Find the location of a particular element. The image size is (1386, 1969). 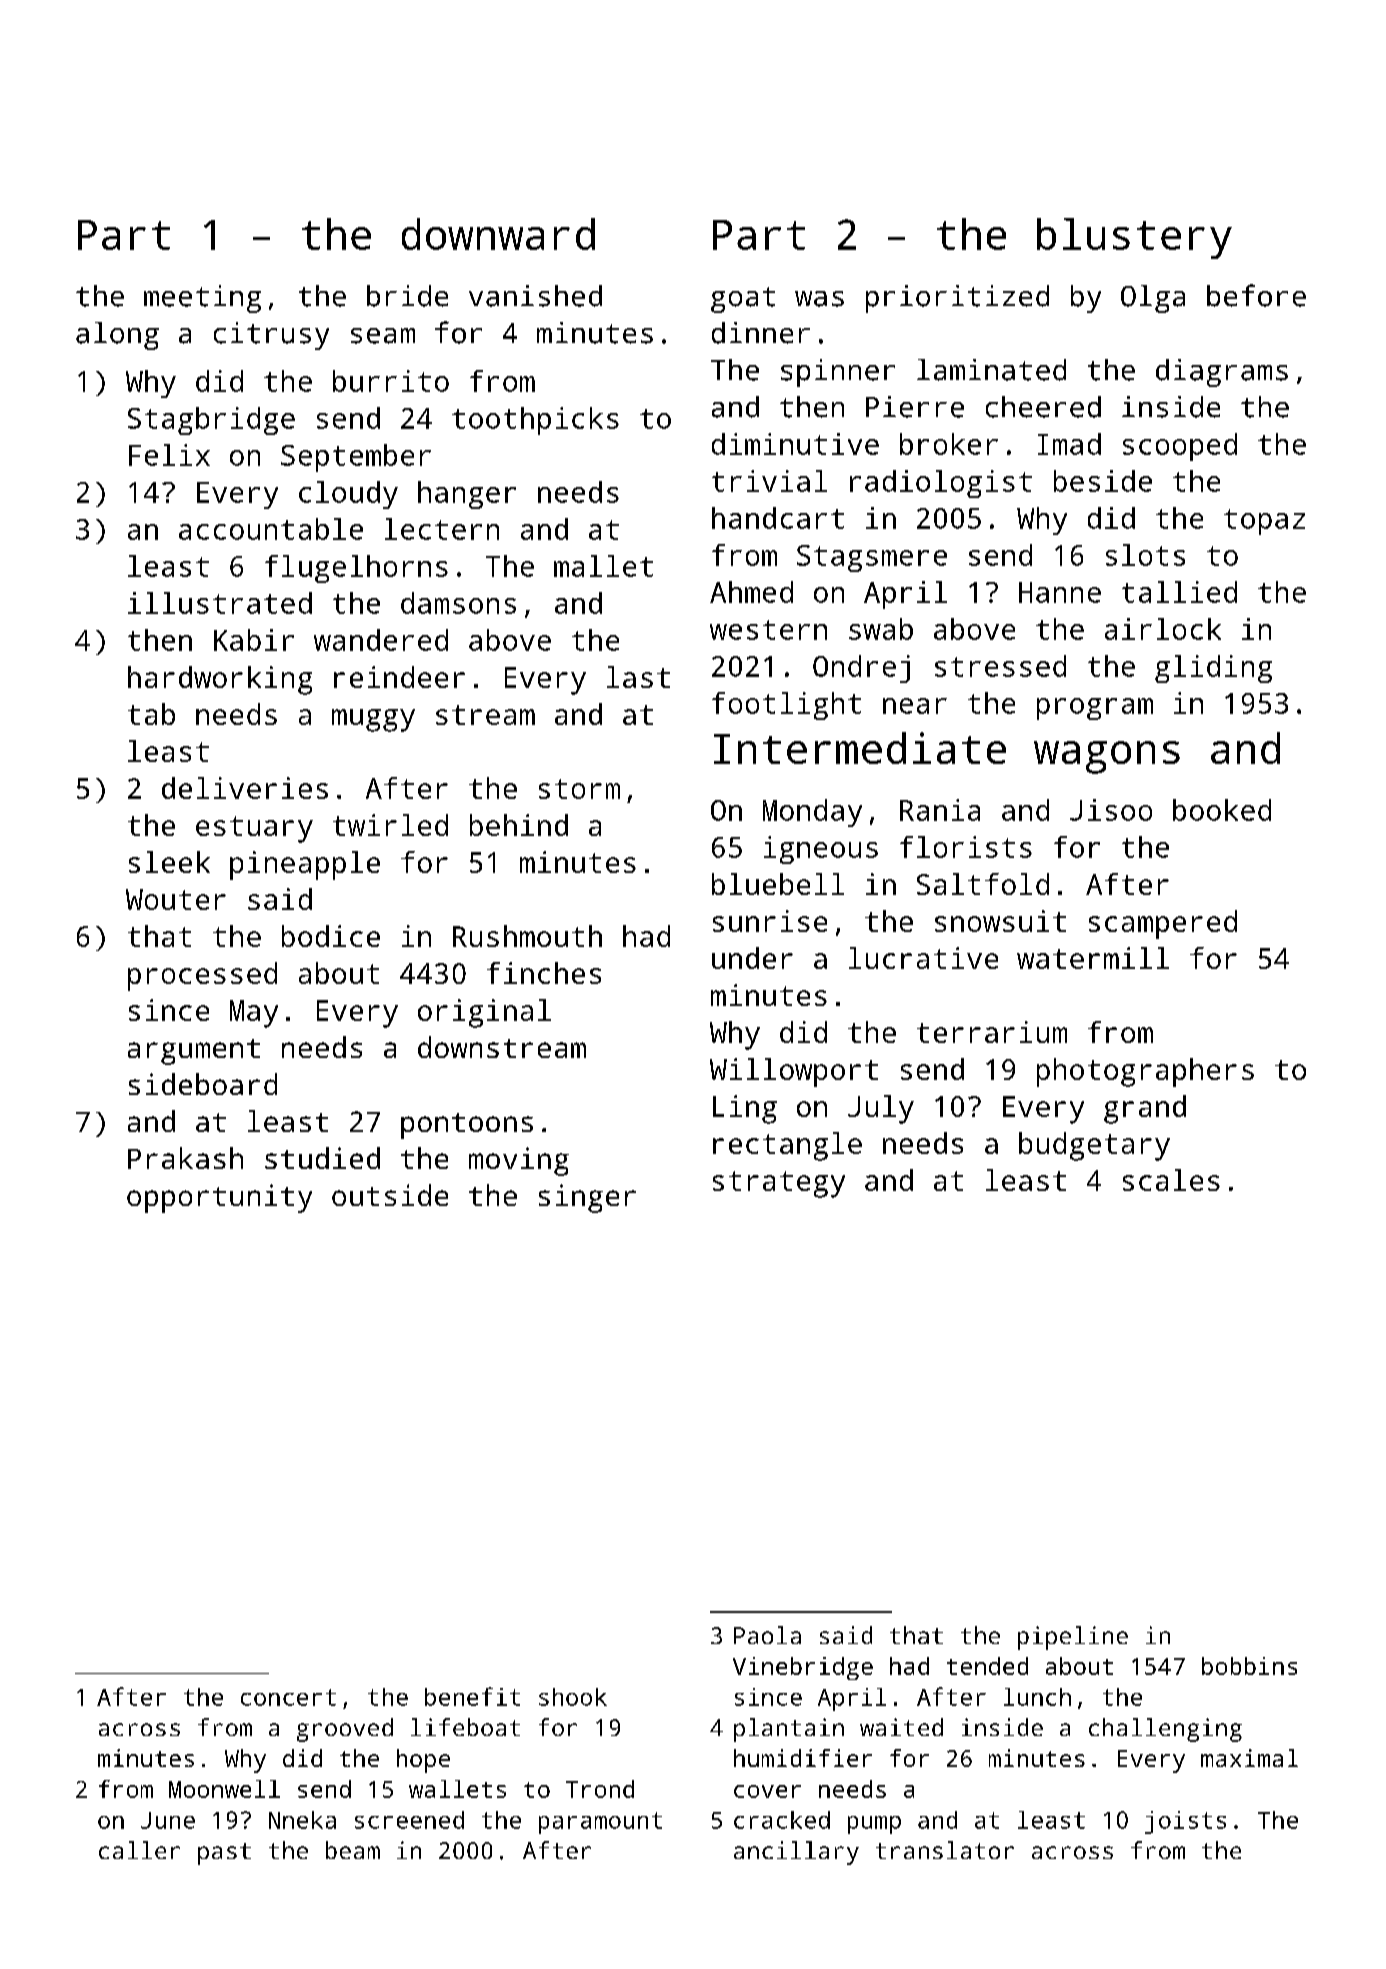

concert is located at coordinates (288, 1697).
